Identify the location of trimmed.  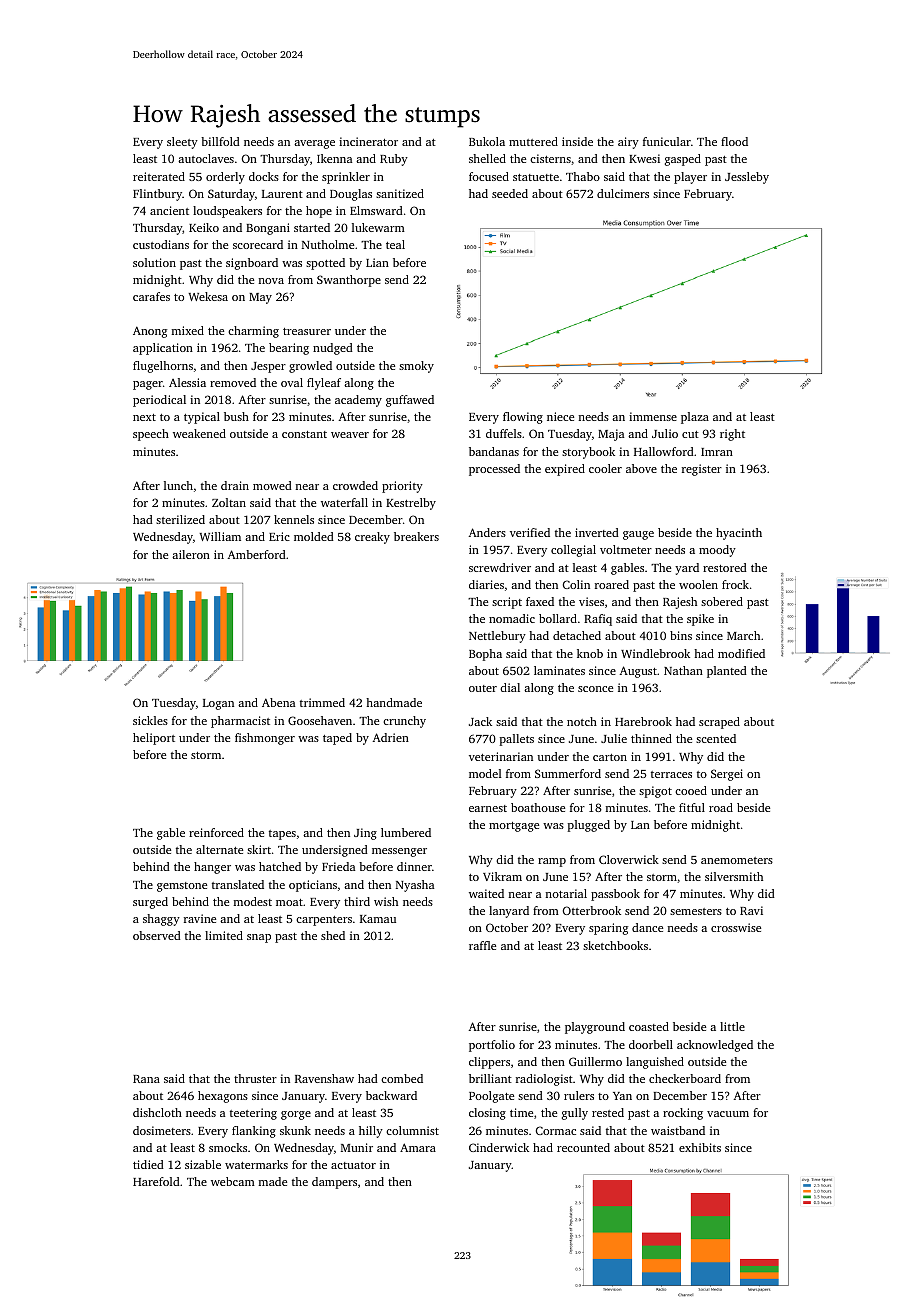
(322, 702).
